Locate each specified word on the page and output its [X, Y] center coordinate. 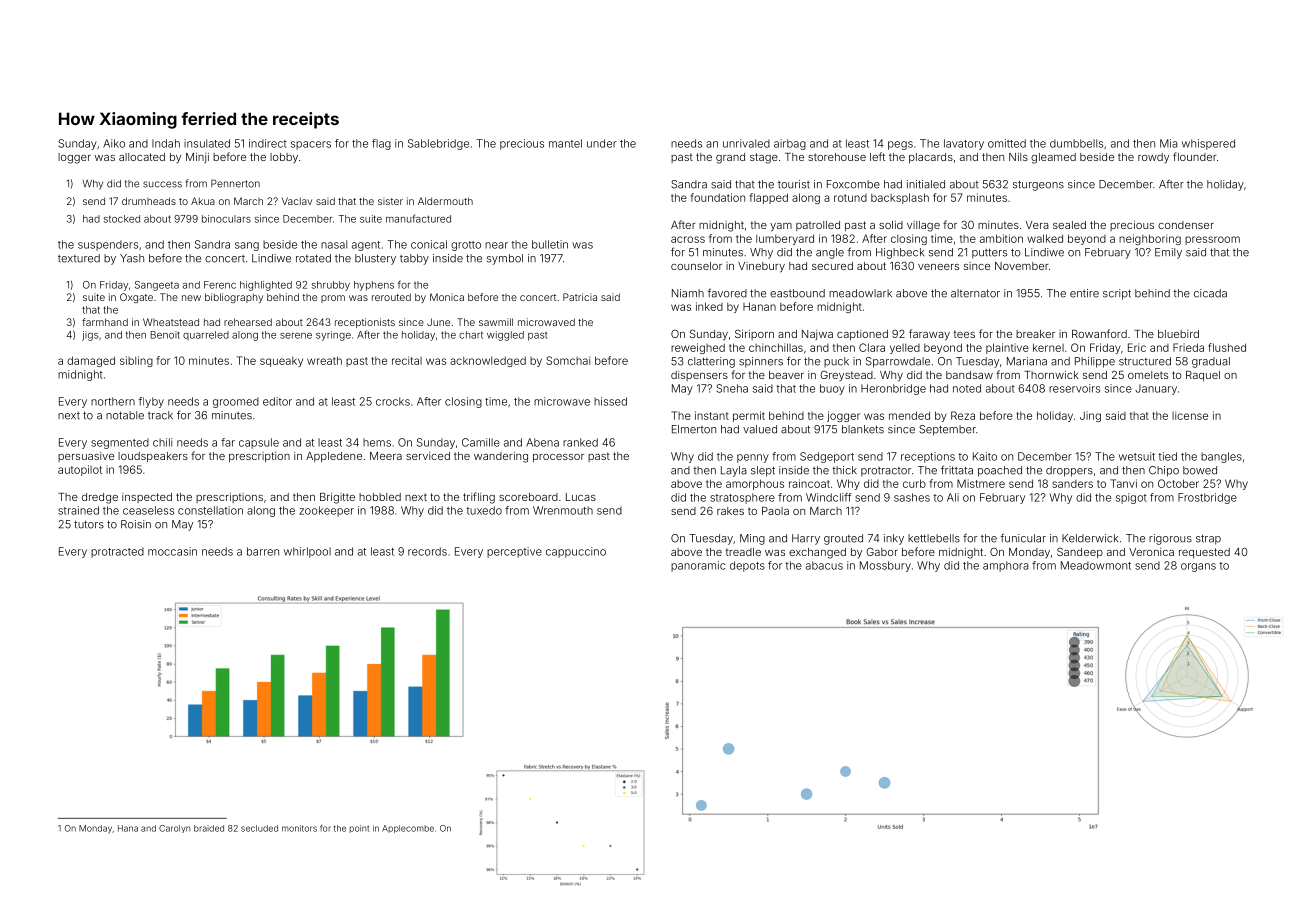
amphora [1006, 566]
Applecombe [408, 829]
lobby [284, 158]
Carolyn [175, 829]
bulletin [550, 244]
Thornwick [1051, 375]
